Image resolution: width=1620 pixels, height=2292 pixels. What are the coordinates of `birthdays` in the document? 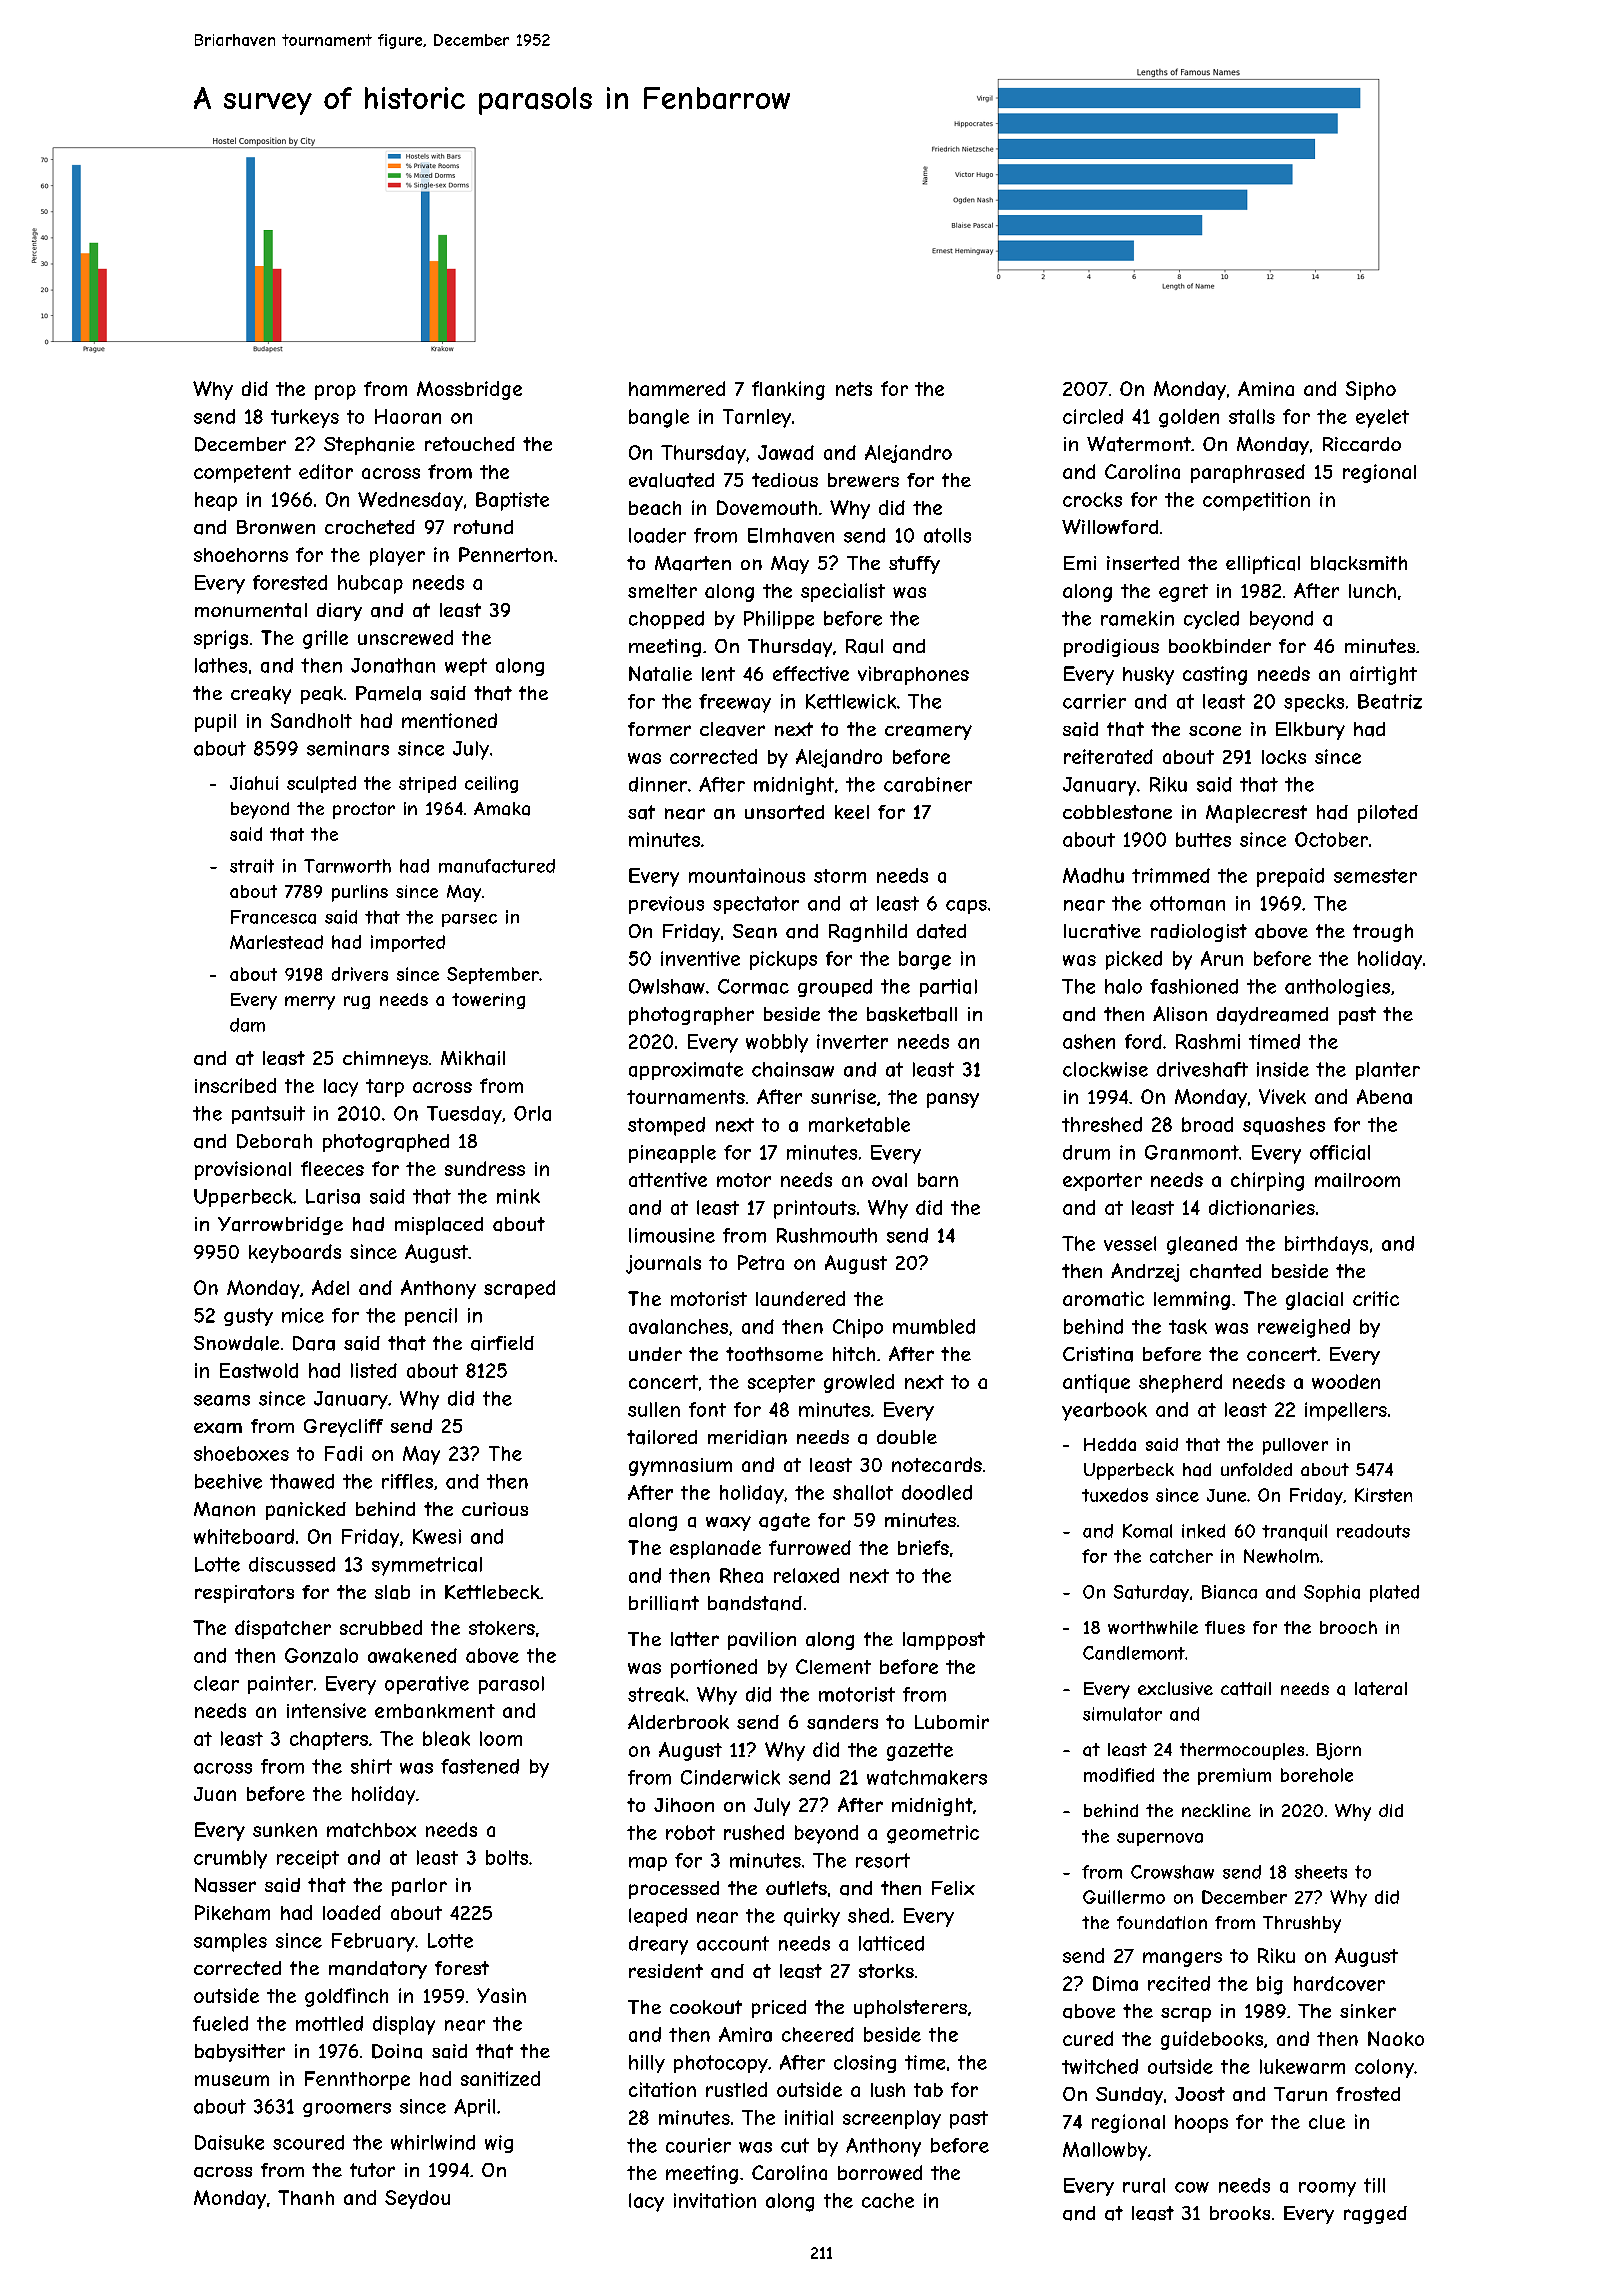 It's located at (1326, 1245).
